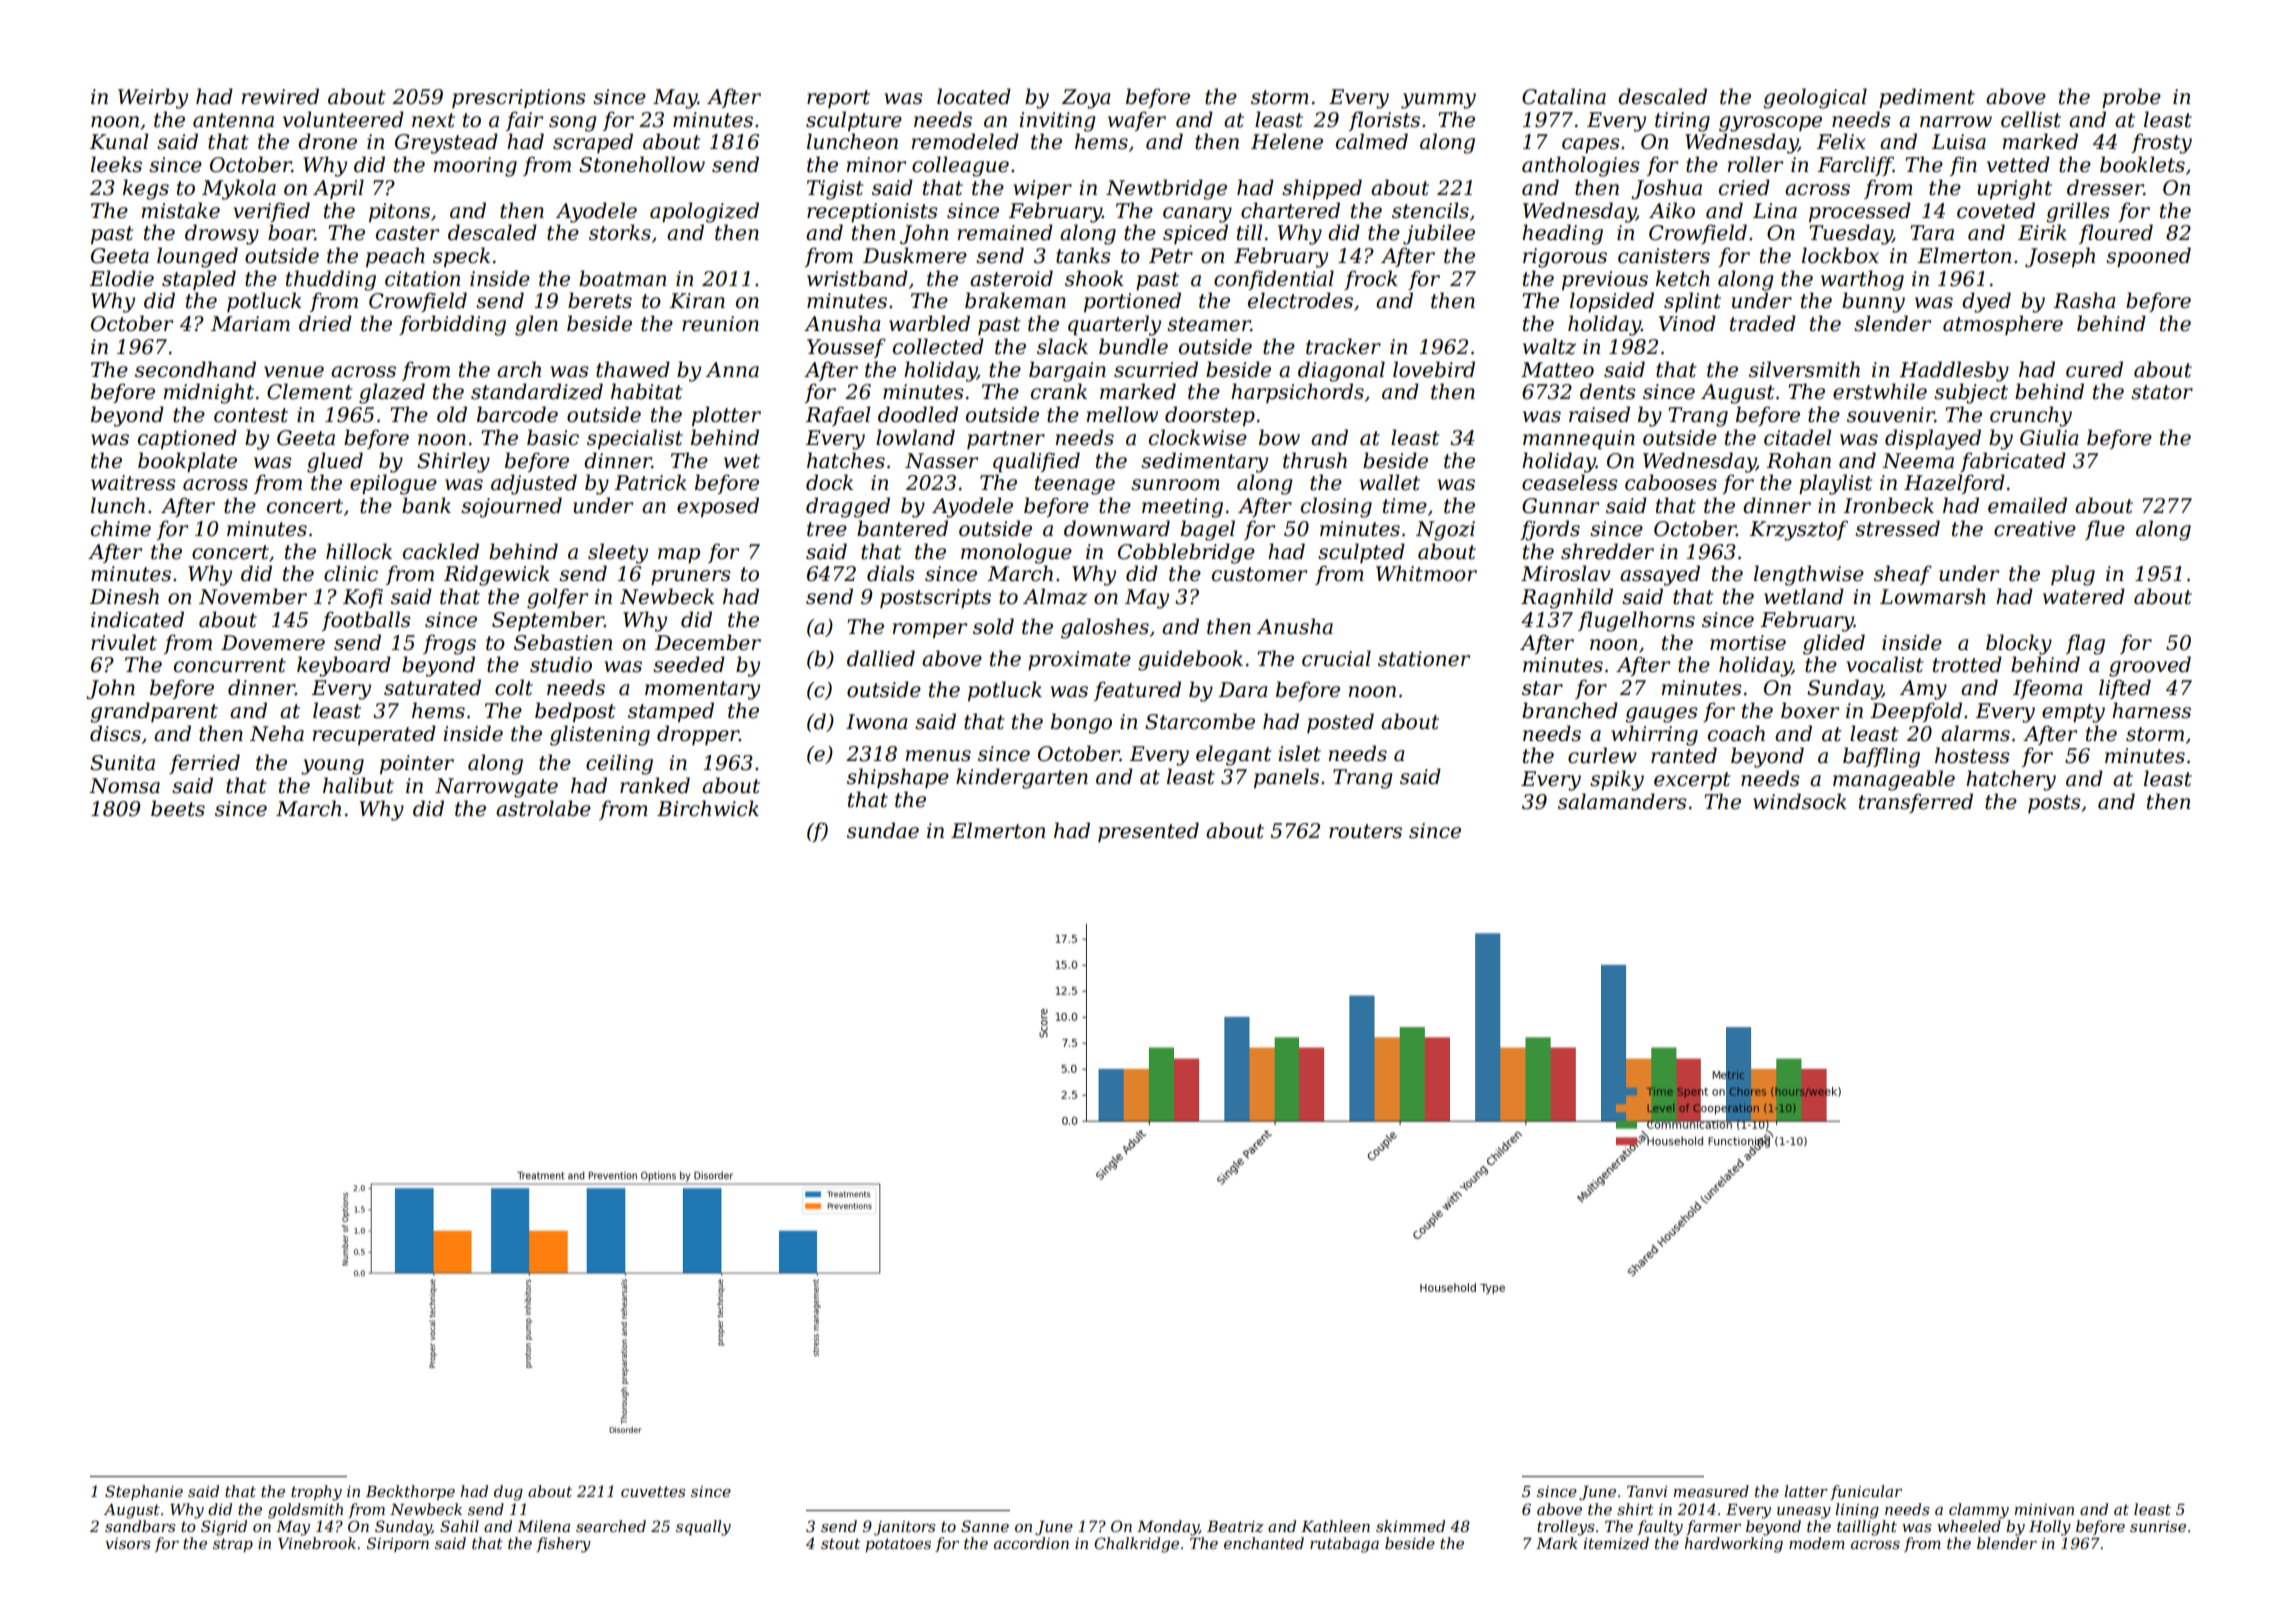  Describe the element at coordinates (273, 643) in the image. I see `Dovemere` at that location.
